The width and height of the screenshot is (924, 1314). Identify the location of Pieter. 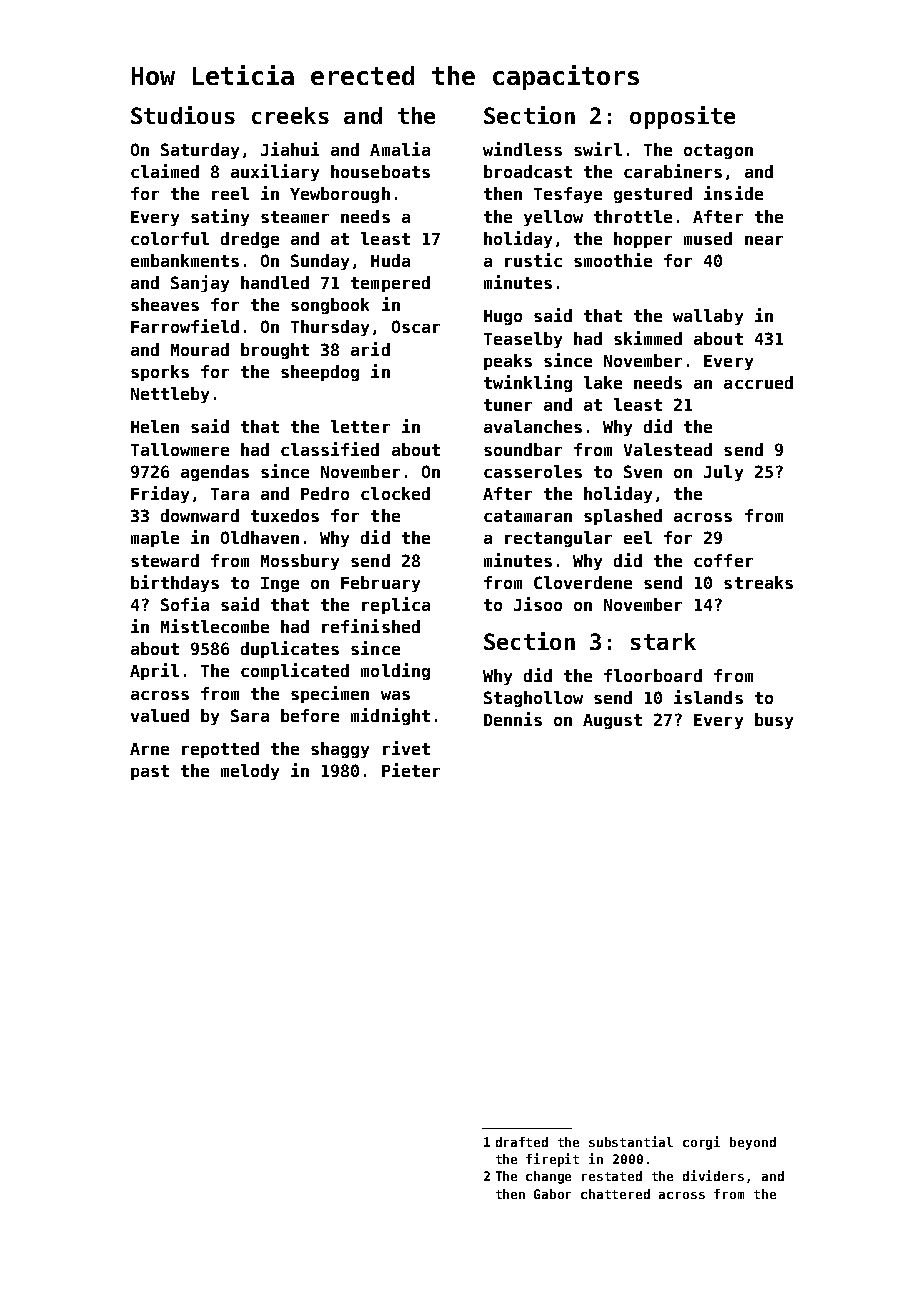
(411, 770).
